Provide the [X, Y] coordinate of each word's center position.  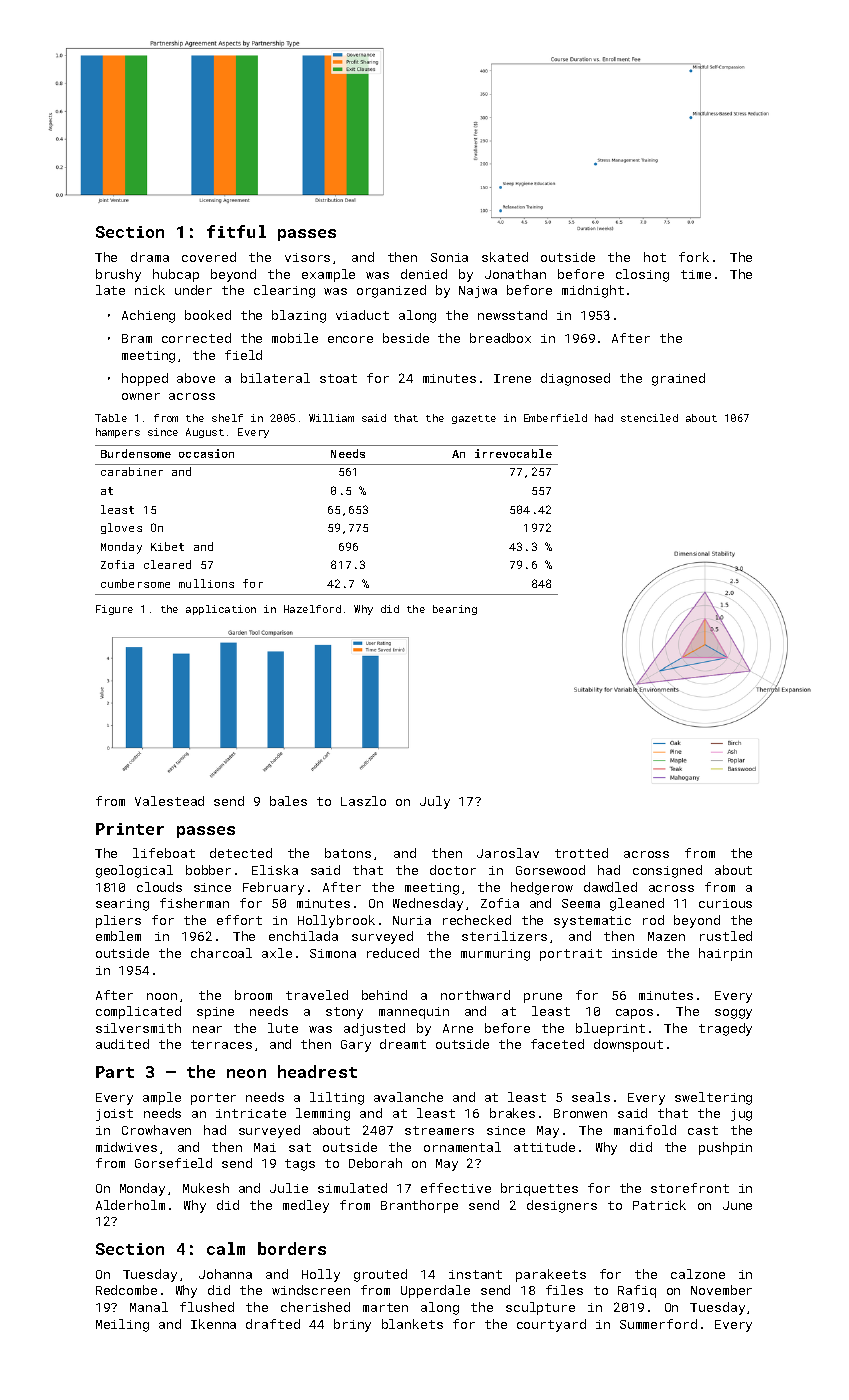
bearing [455, 610]
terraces [221, 1044]
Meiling [122, 1325]
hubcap [176, 275]
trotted [581, 853]
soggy [733, 1014]
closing [642, 275]
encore [350, 339]
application [221, 610]
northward [475, 995]
